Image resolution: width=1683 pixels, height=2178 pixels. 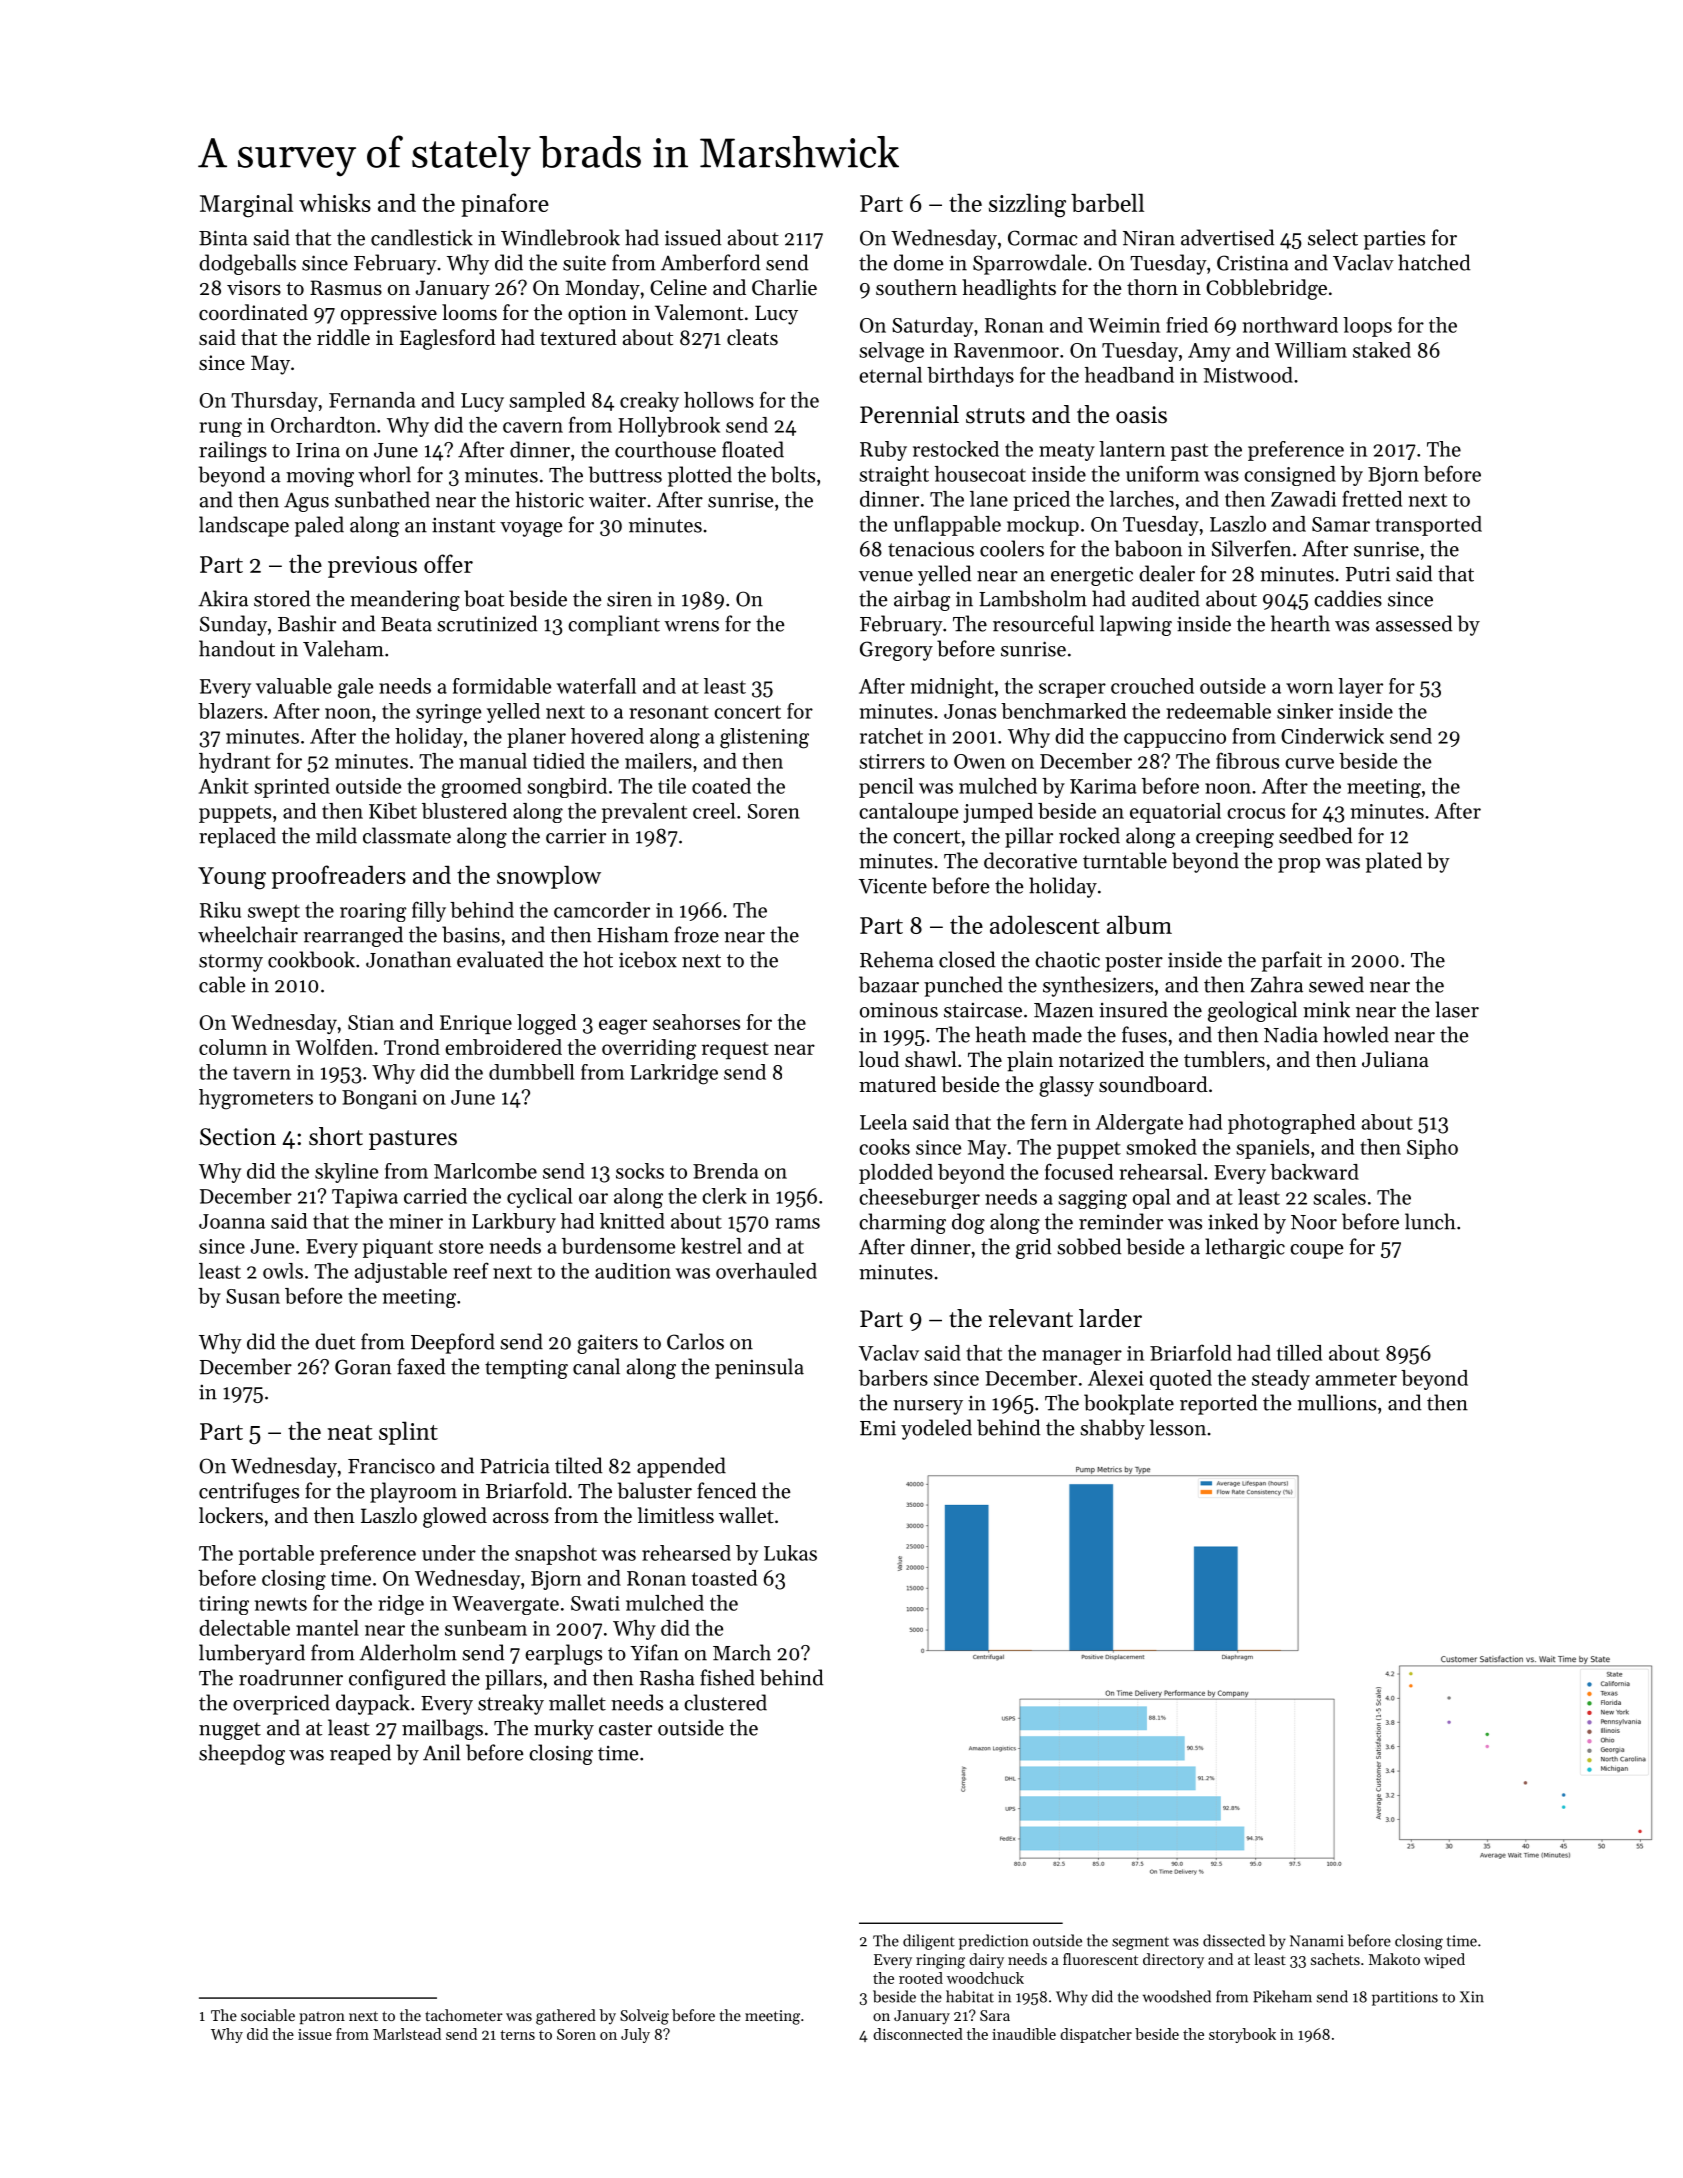 I want to click on ammeter, so click(x=1356, y=1379).
